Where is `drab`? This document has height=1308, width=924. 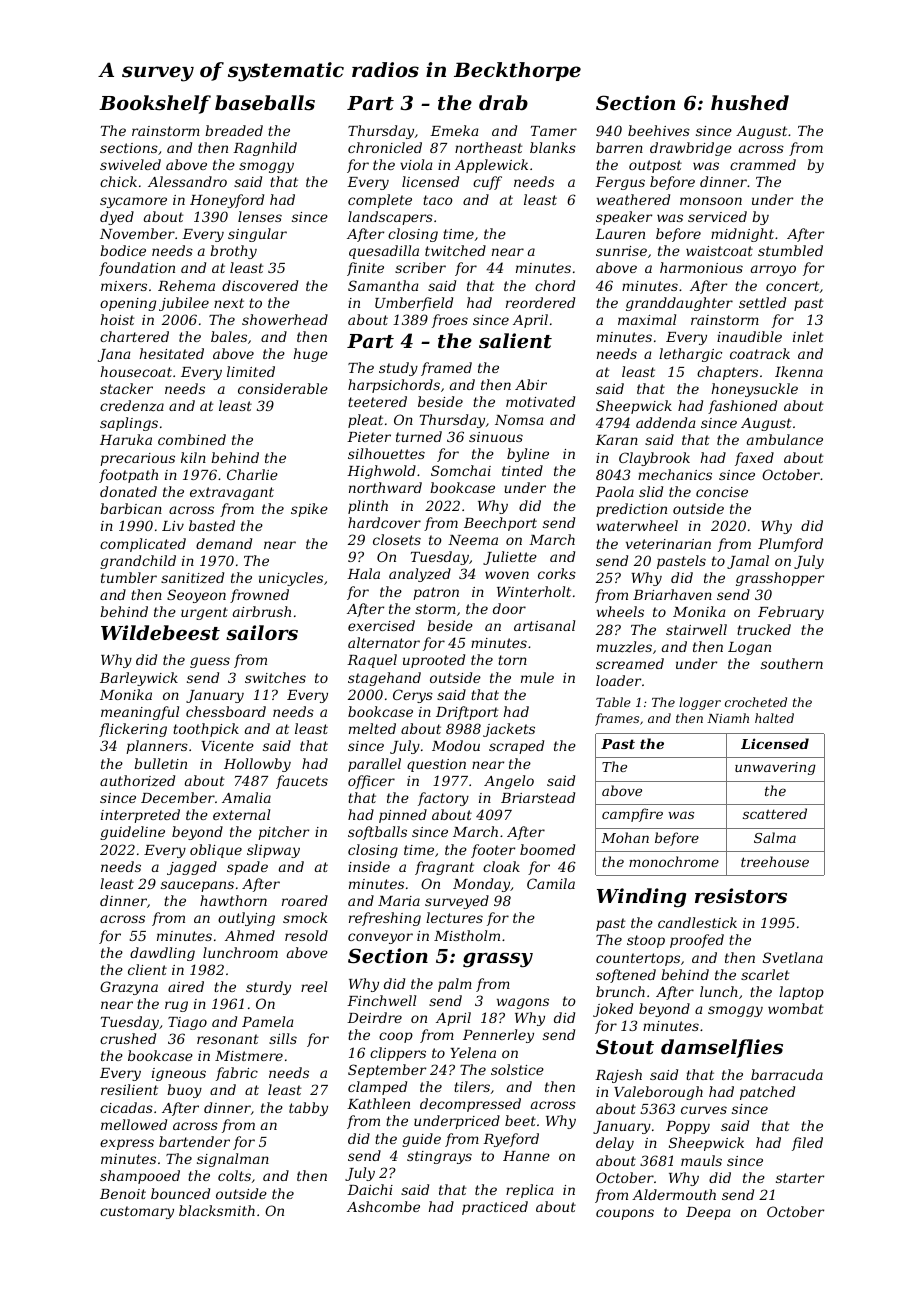 drab is located at coordinates (503, 102).
